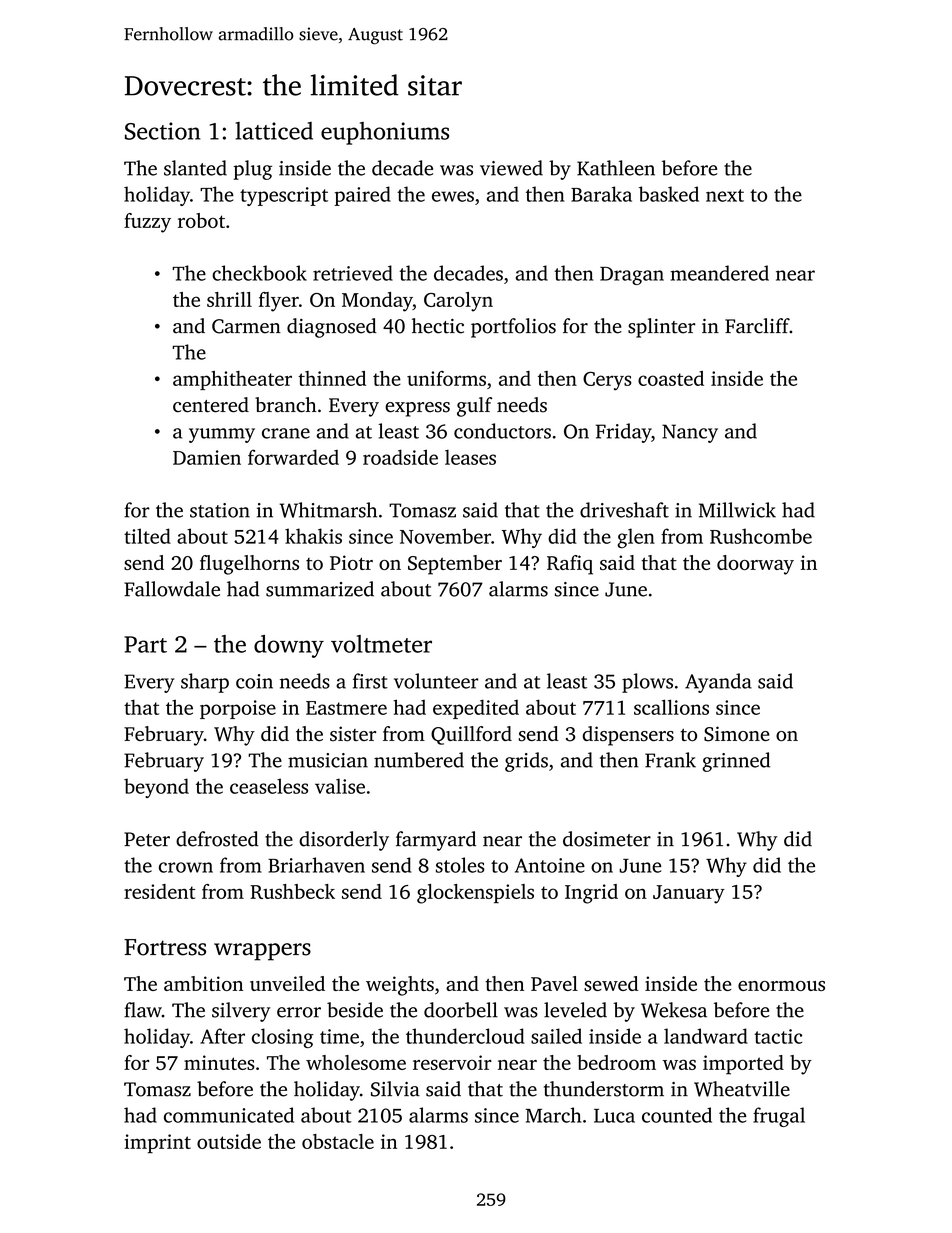 This screenshot has height=1233, width=952. Describe the element at coordinates (502, 431) in the screenshot. I see `conductors` at that location.
